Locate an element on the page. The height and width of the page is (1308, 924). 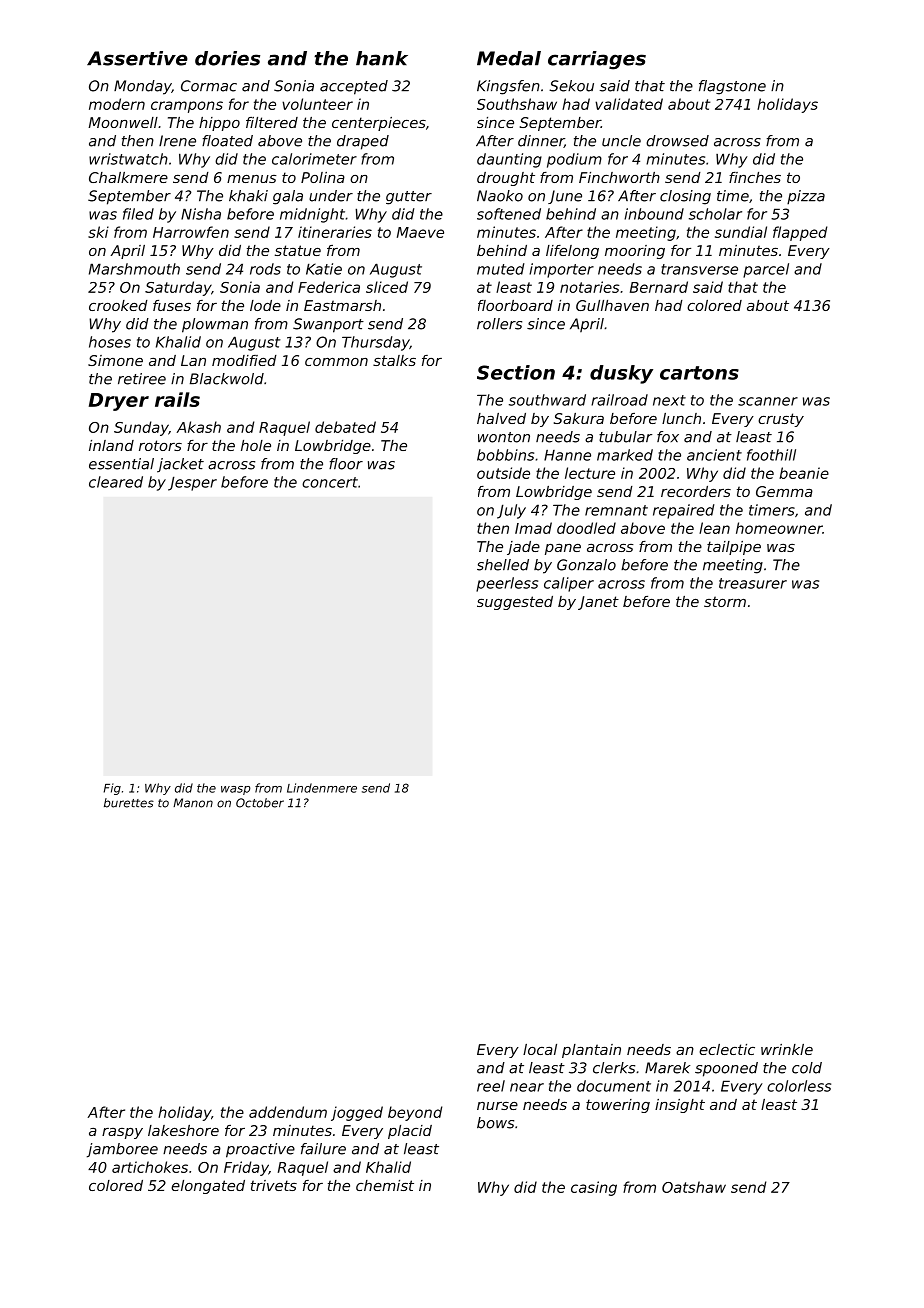
Chalkmere is located at coordinates (128, 177).
